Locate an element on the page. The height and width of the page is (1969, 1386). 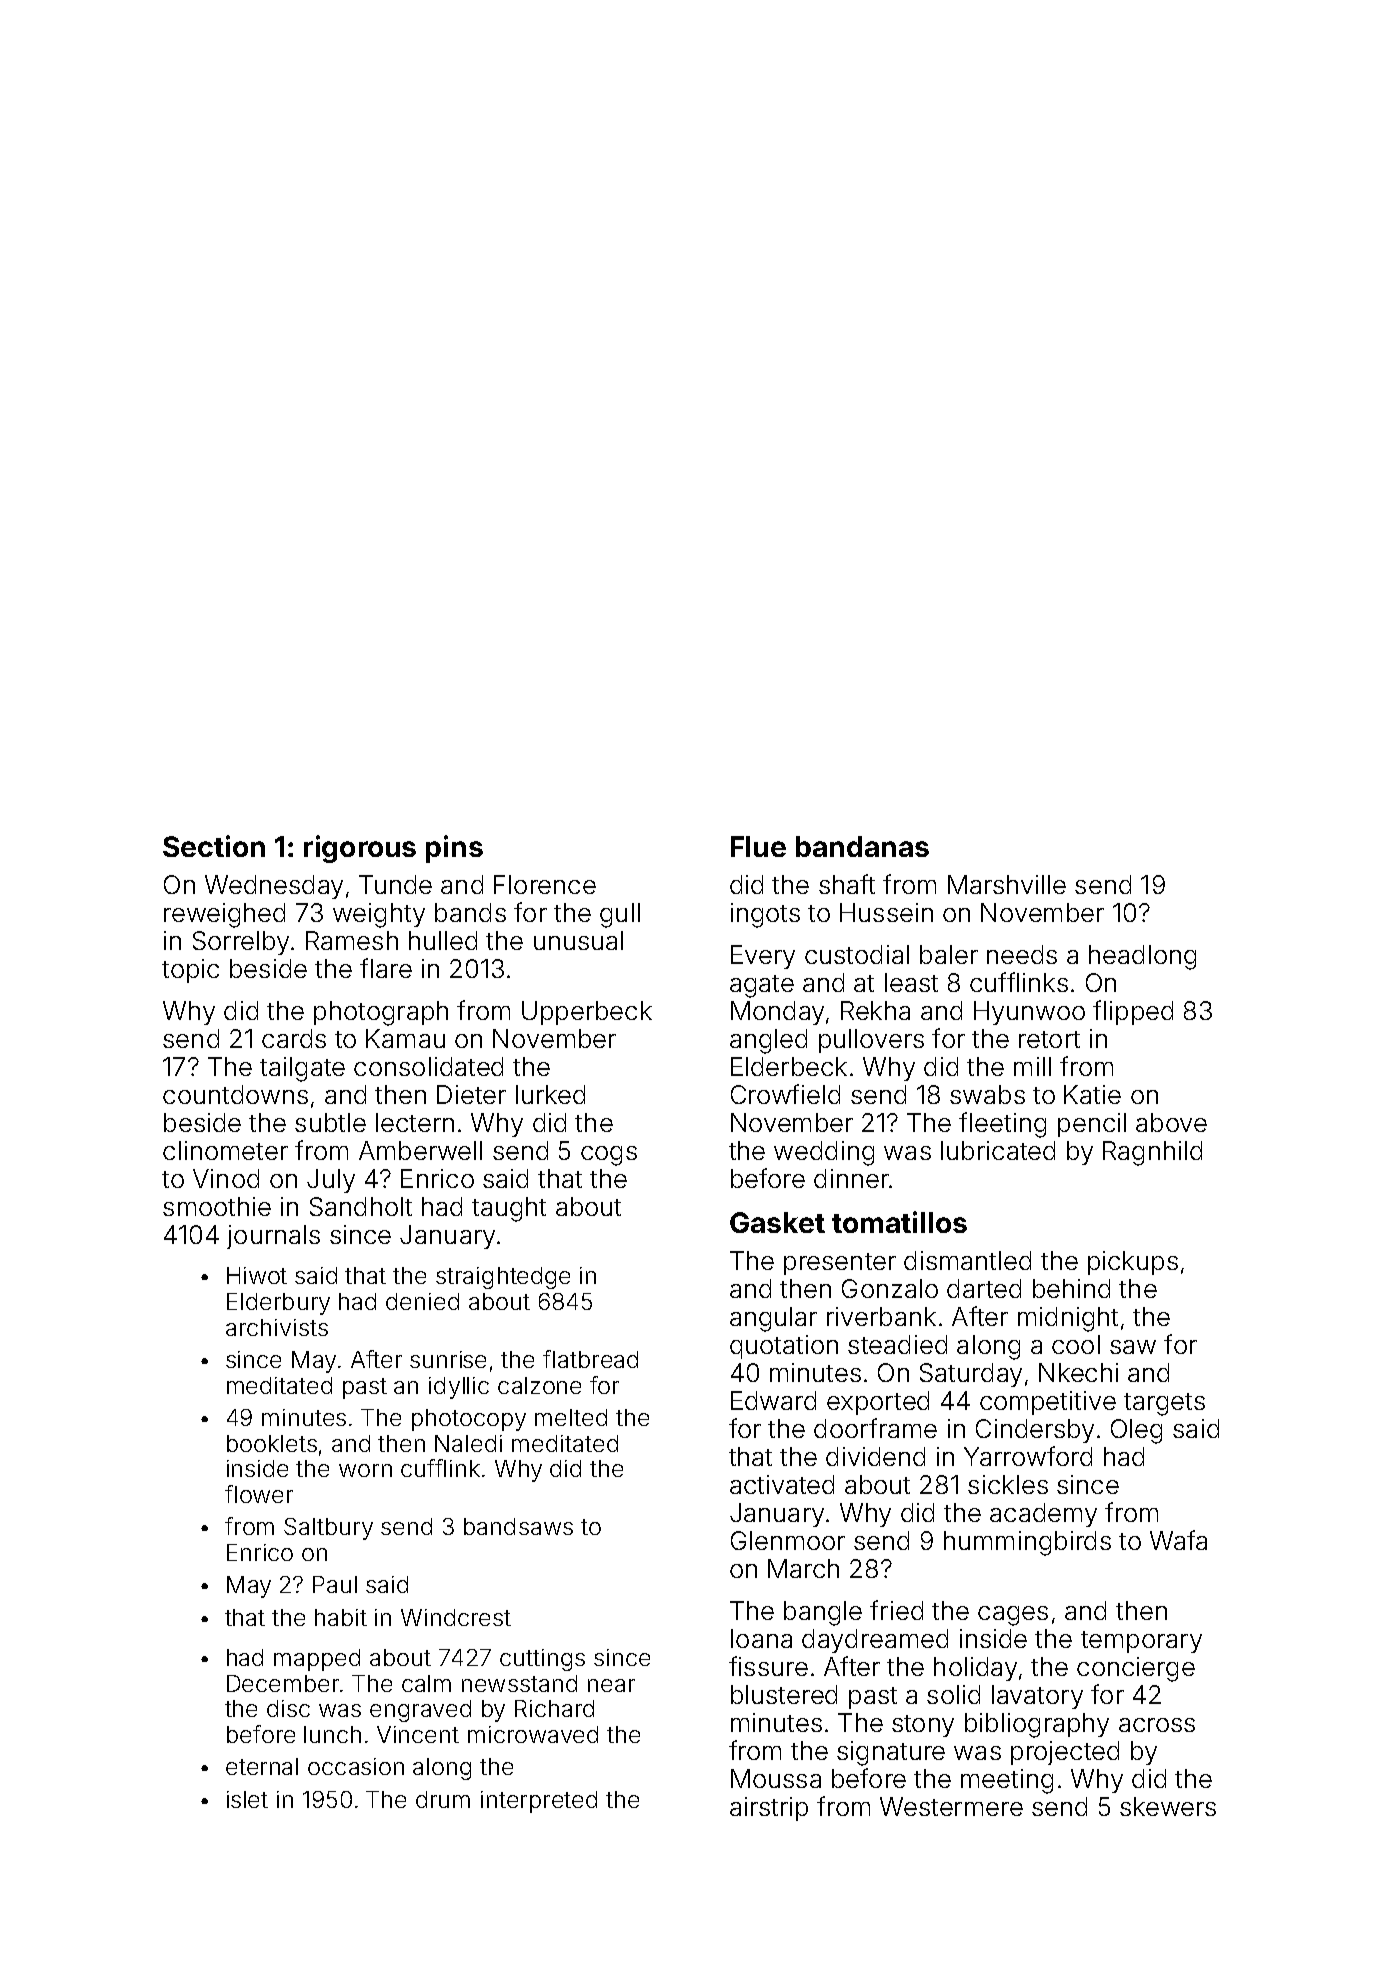
Oleg is located at coordinates (1136, 1431).
